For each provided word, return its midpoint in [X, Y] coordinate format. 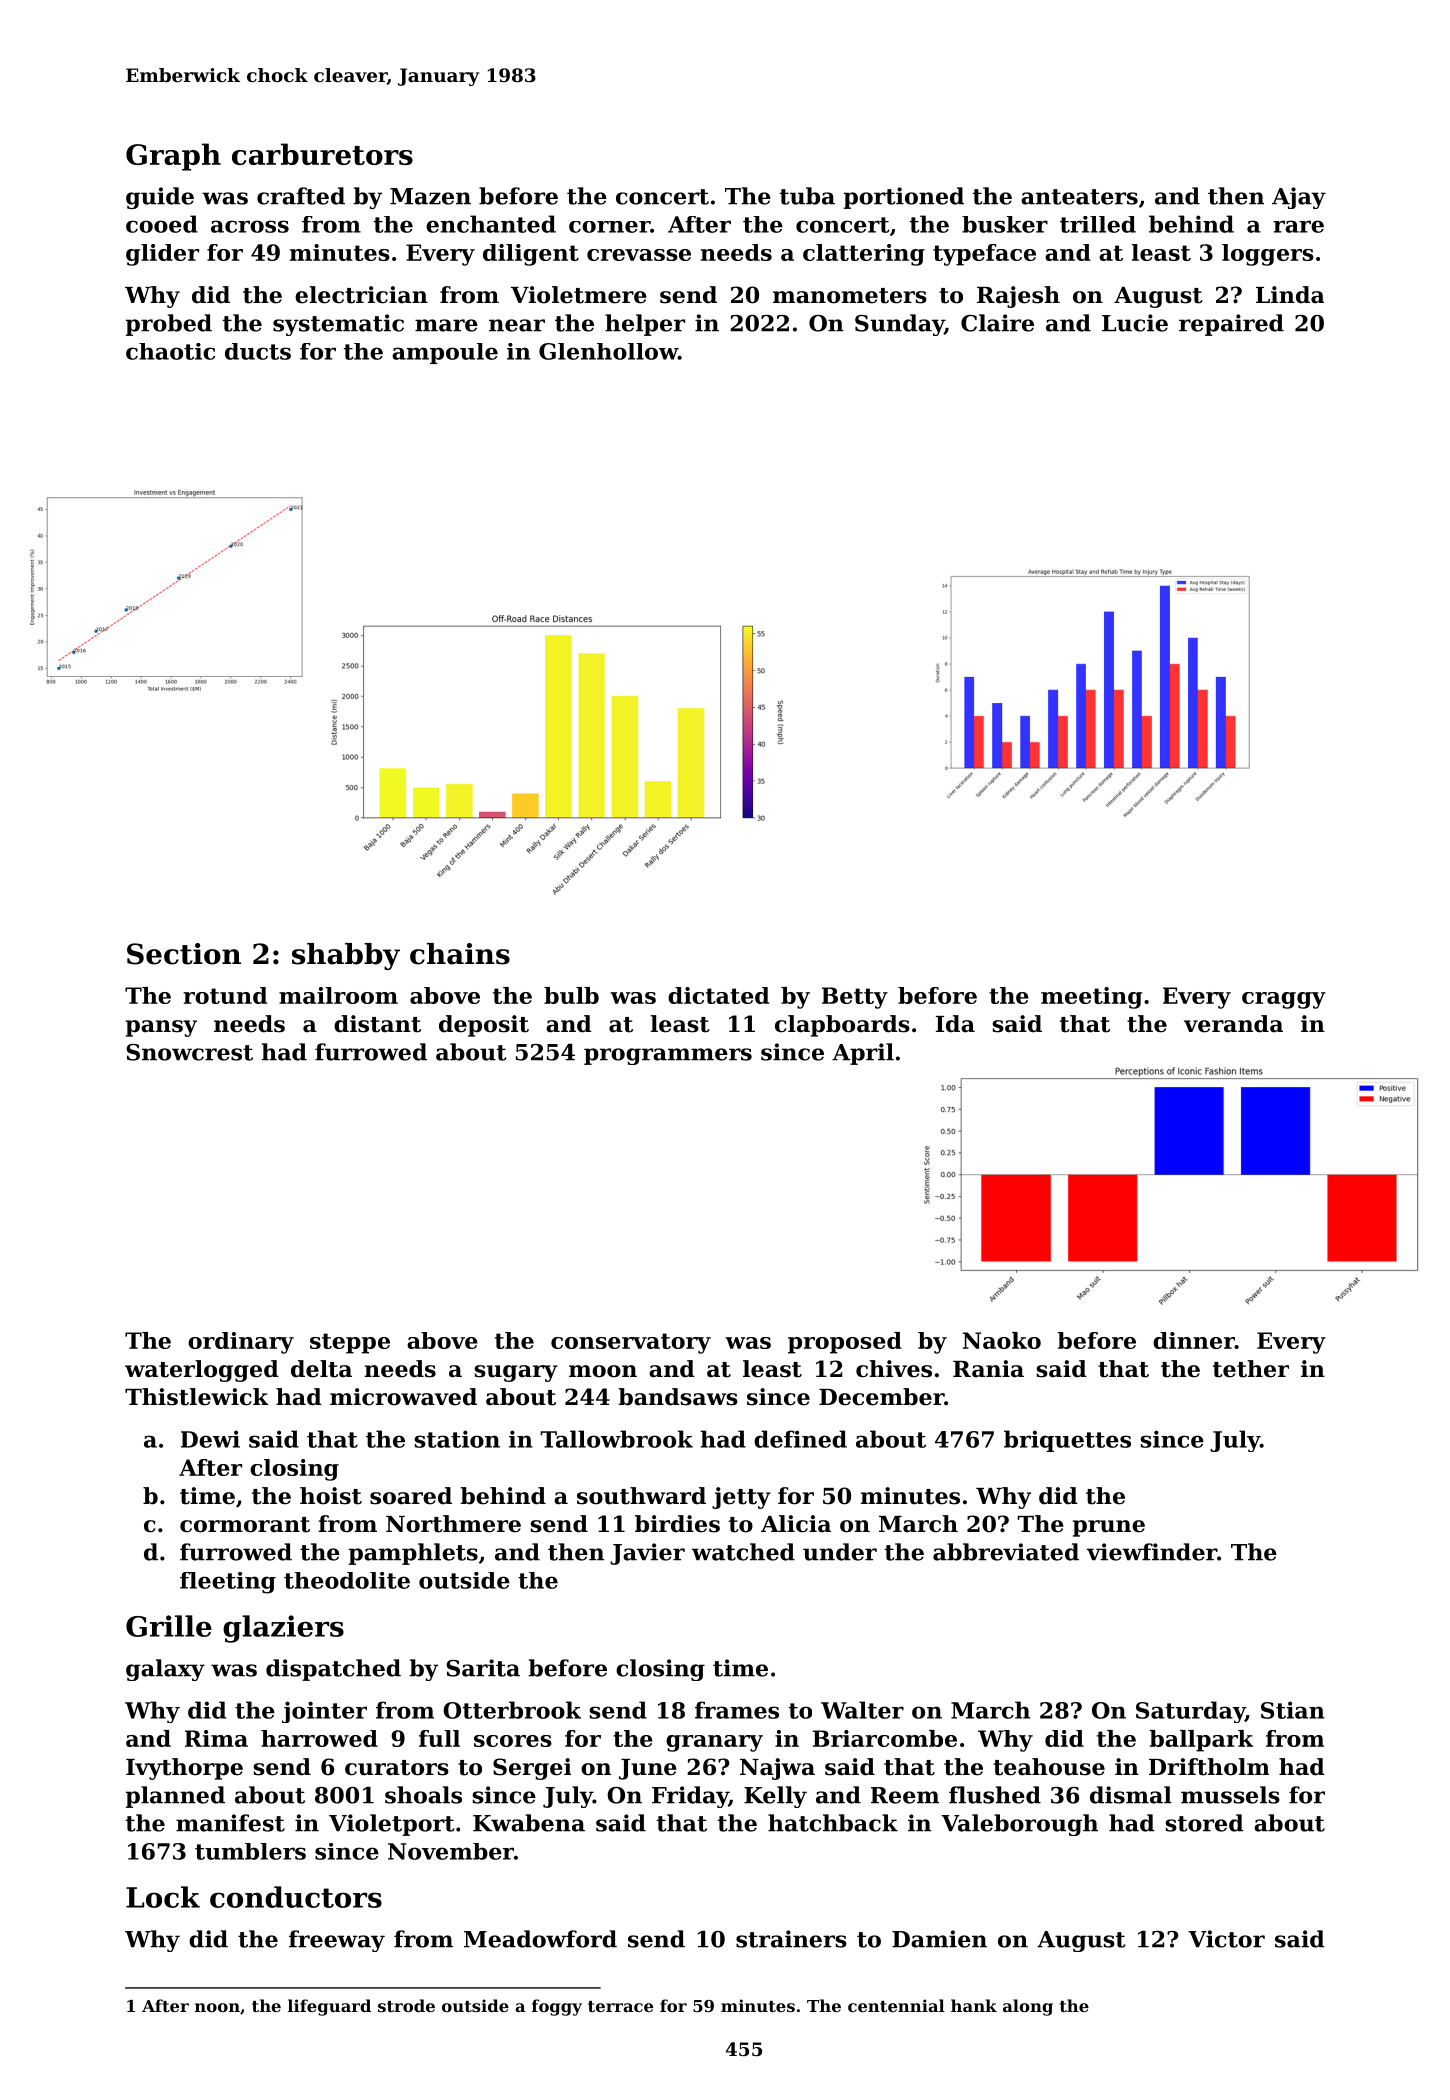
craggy [1284, 1000]
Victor [1226, 1939]
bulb [571, 995]
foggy [557, 2007]
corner [609, 227]
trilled [1098, 224]
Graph [173, 157]
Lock [163, 1897]
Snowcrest [189, 1052]
